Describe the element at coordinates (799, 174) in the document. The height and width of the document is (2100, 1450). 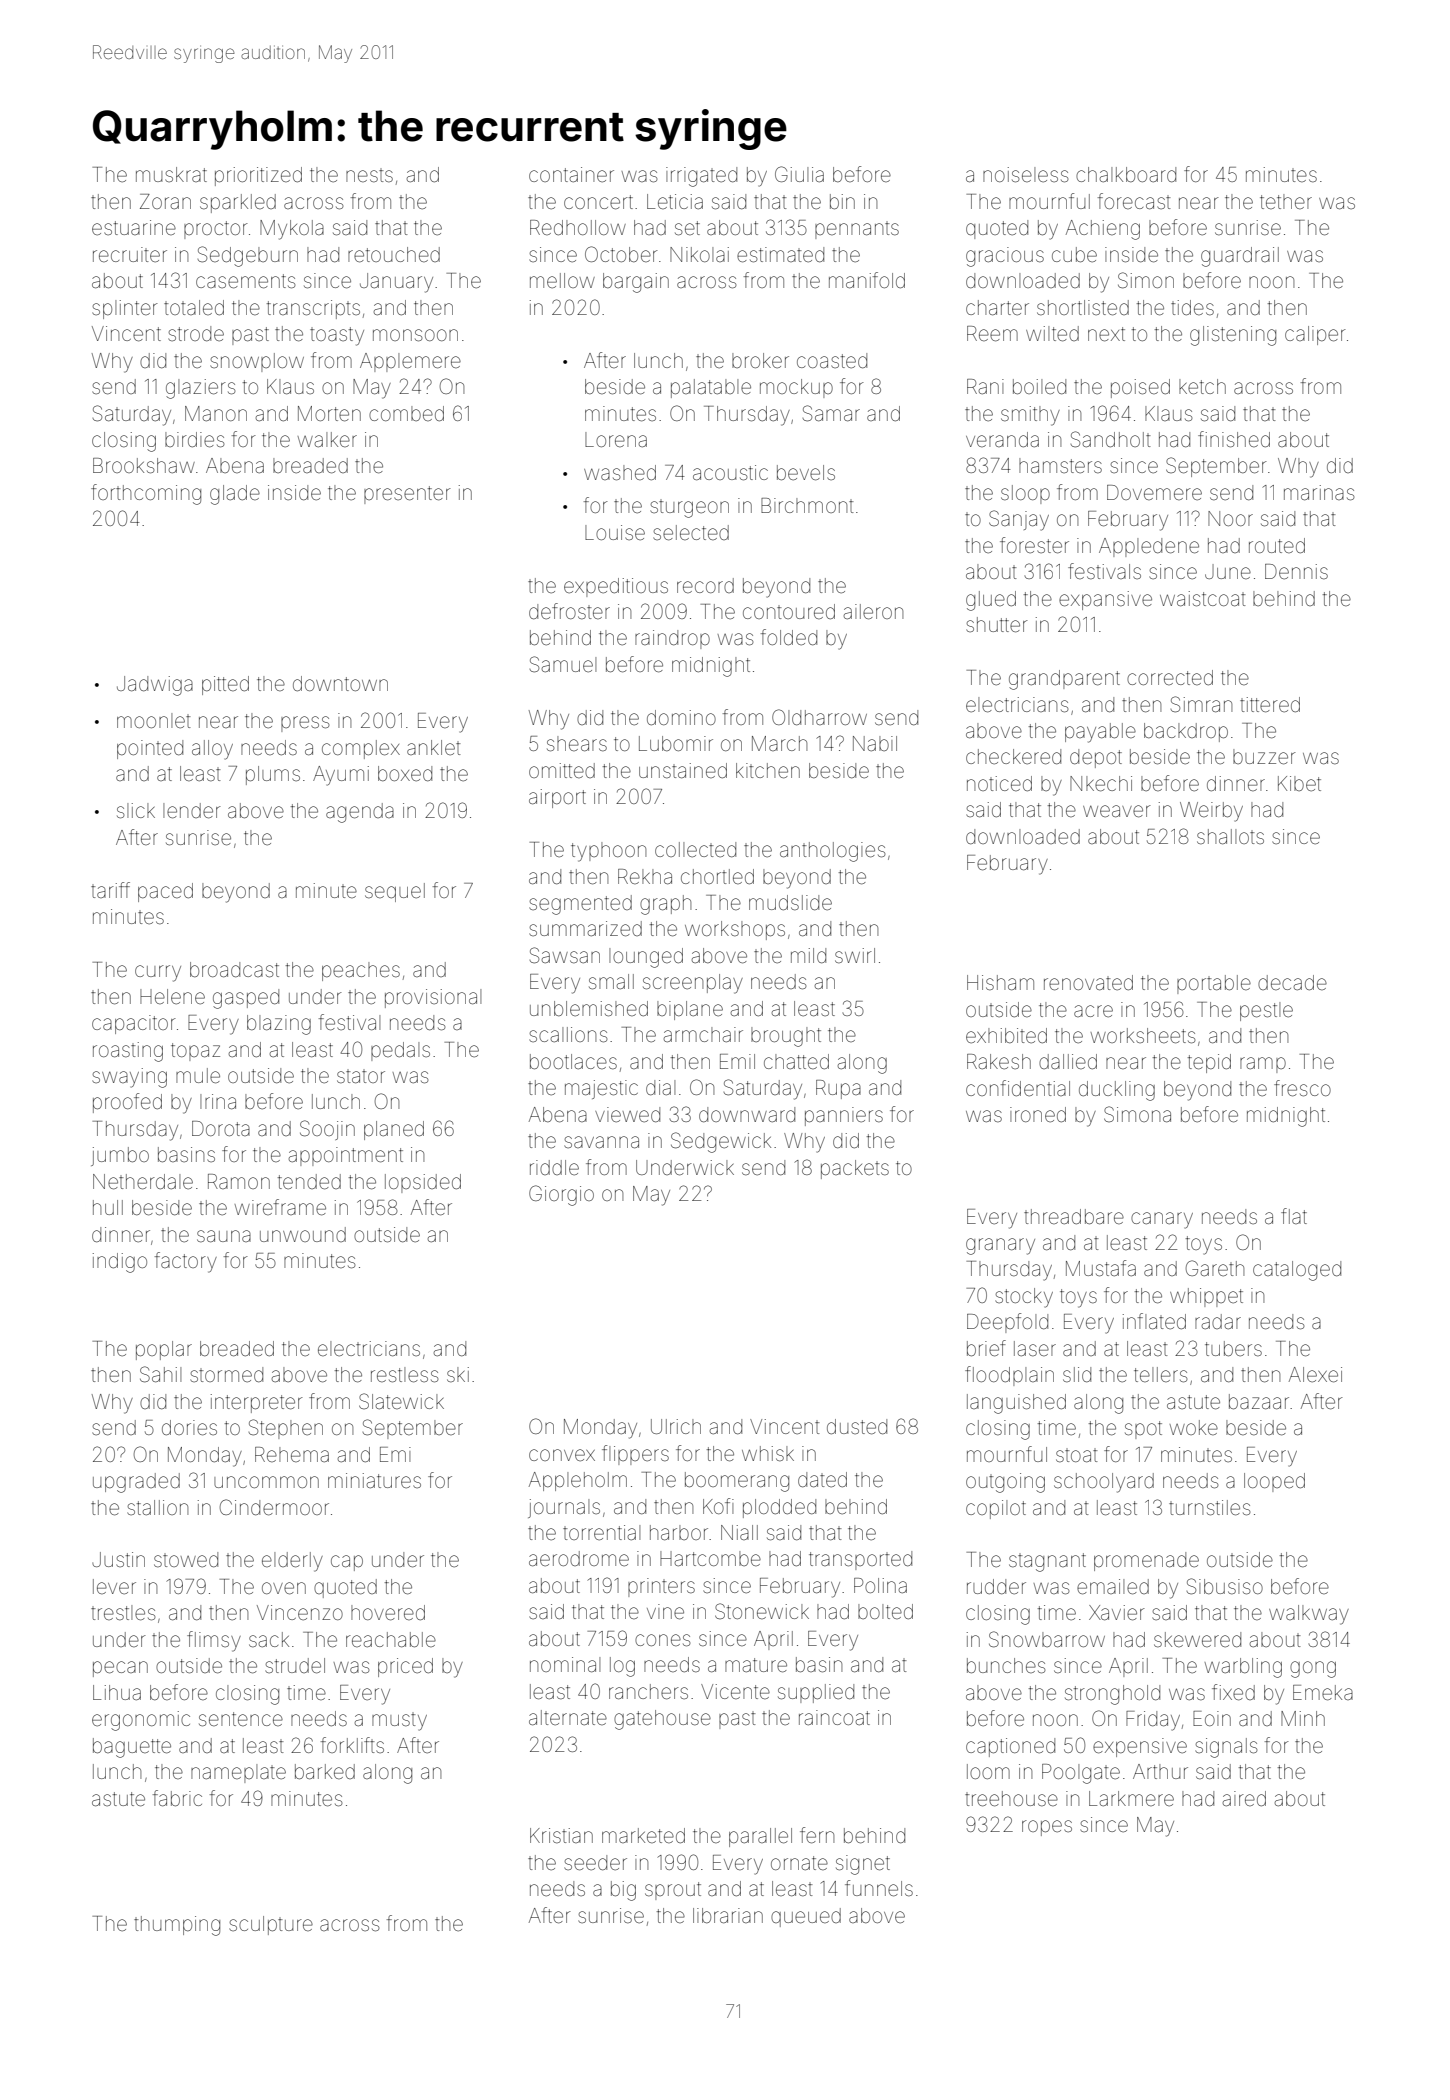
I see `Giulia` at that location.
